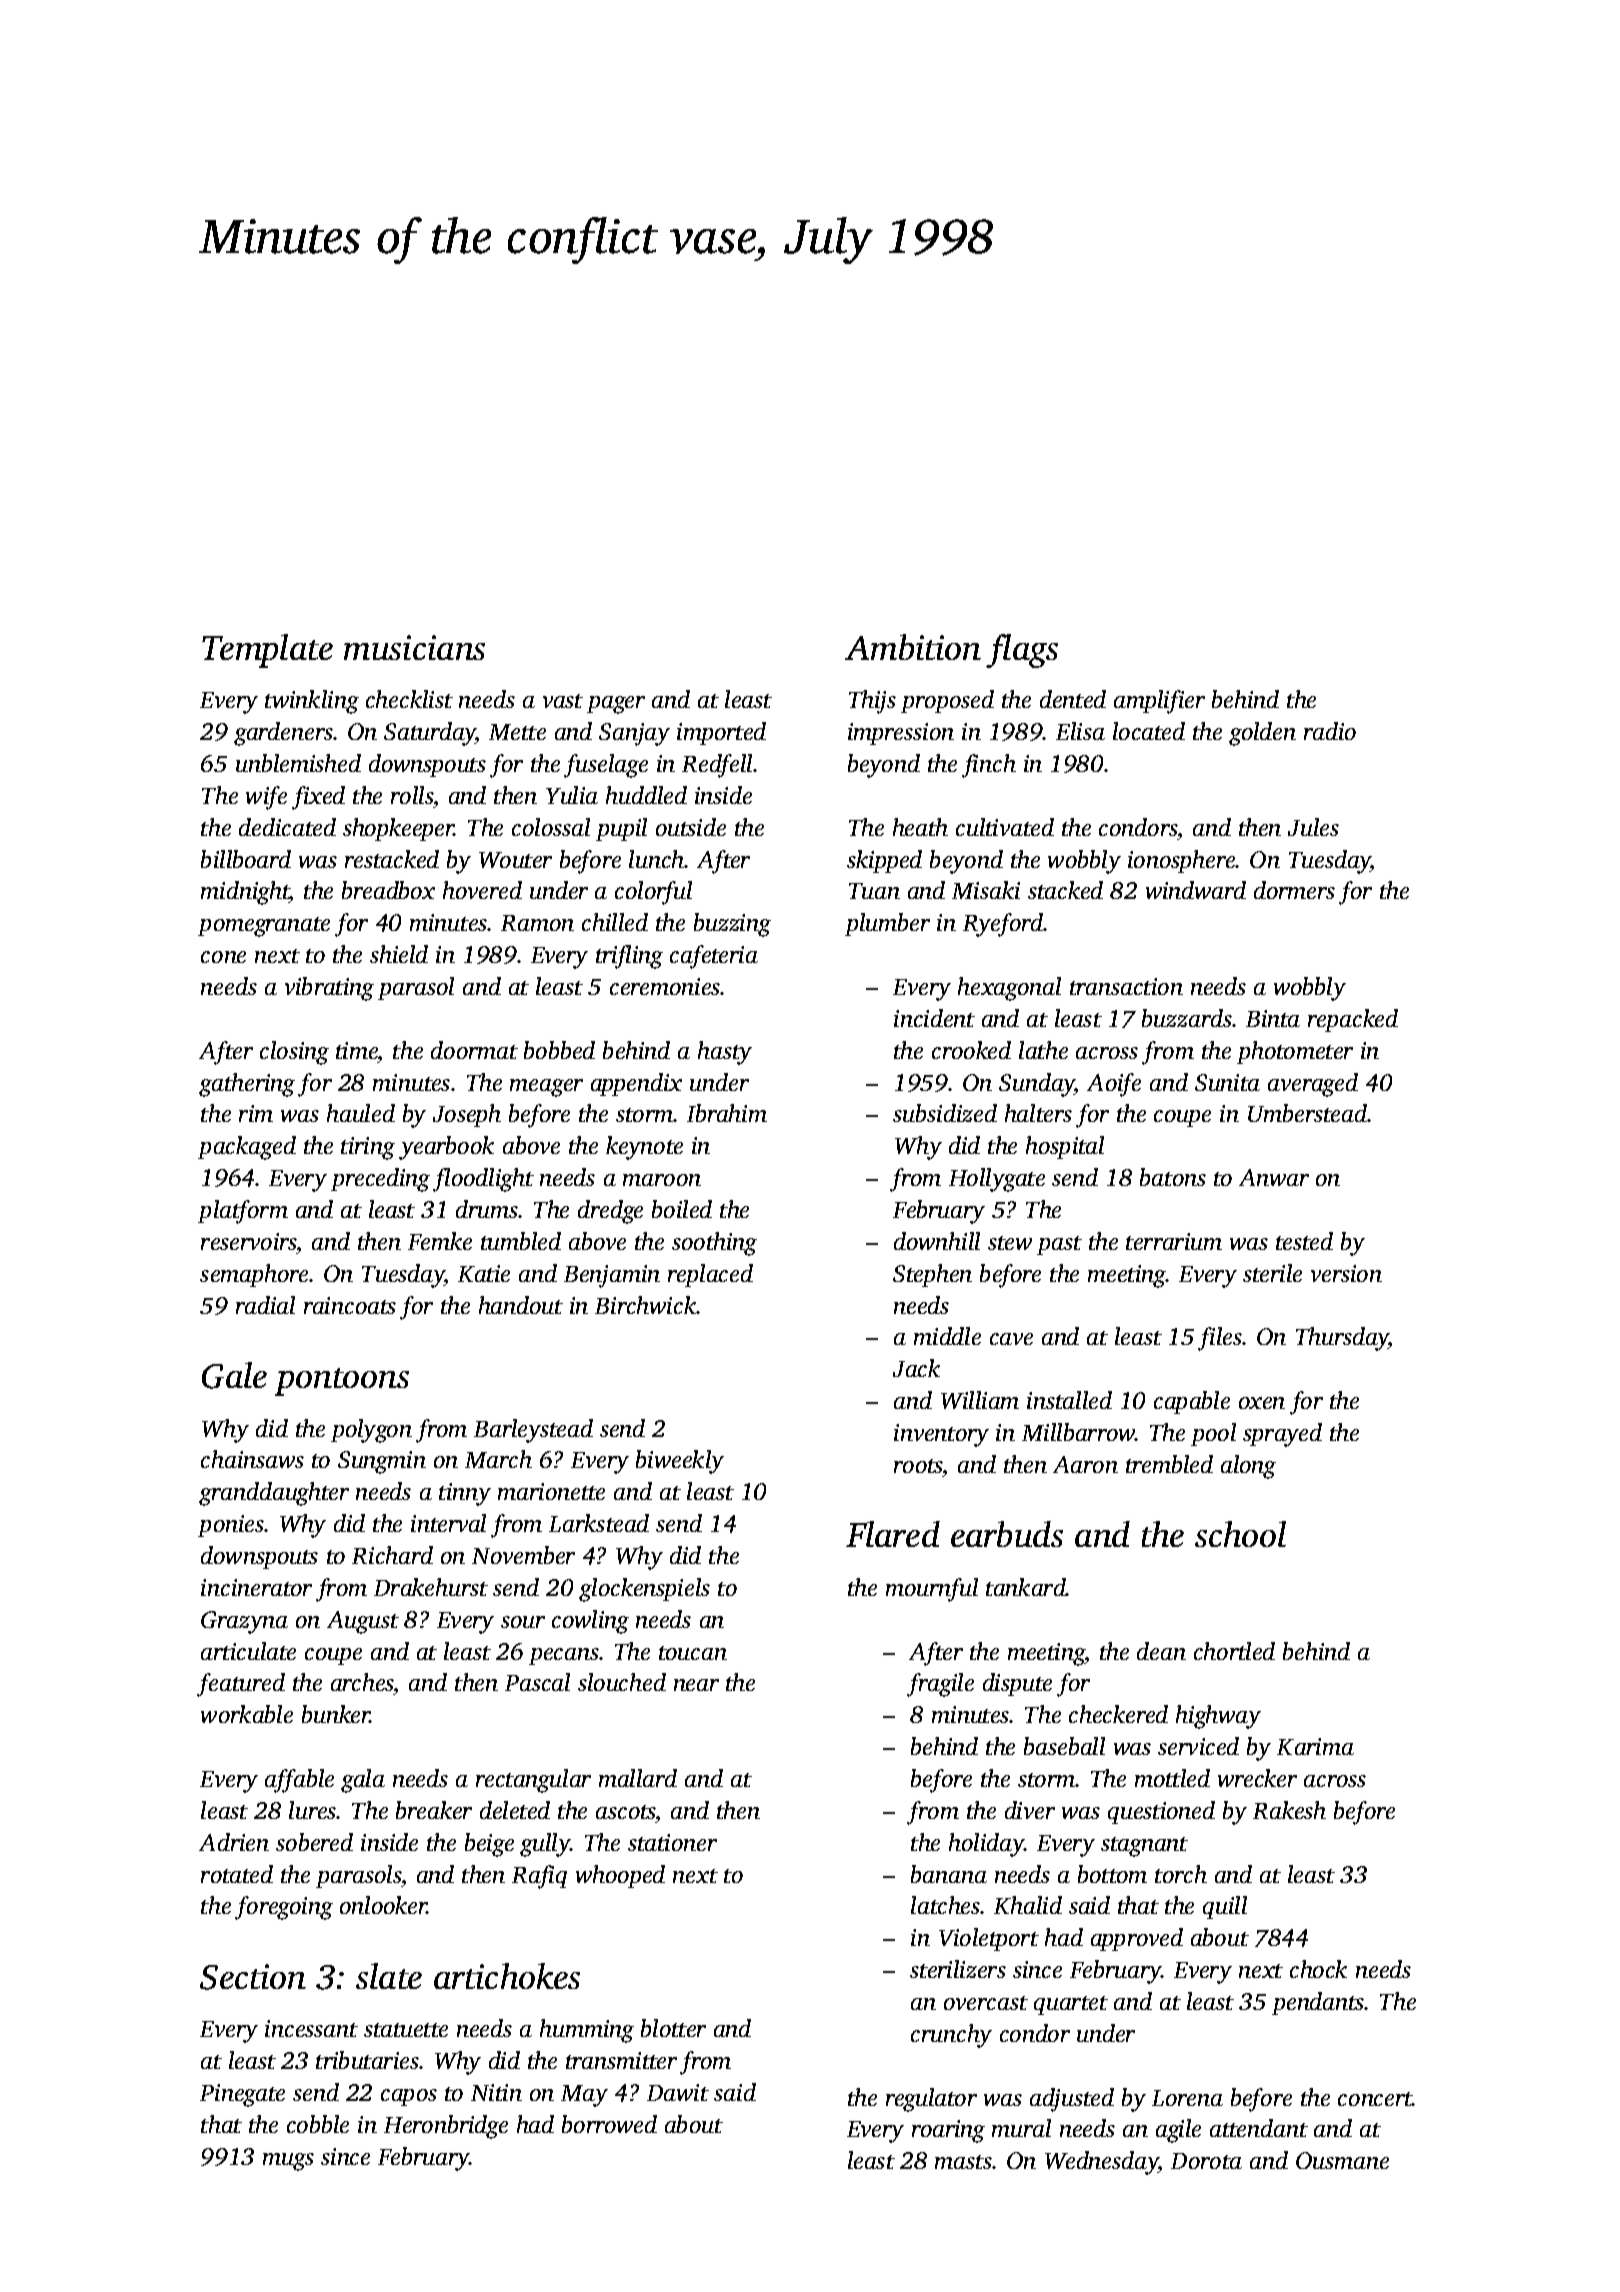 Image resolution: width=1620 pixels, height=2292 pixels. What do you see at coordinates (963, 2162) in the image?
I see `masts` at bounding box center [963, 2162].
